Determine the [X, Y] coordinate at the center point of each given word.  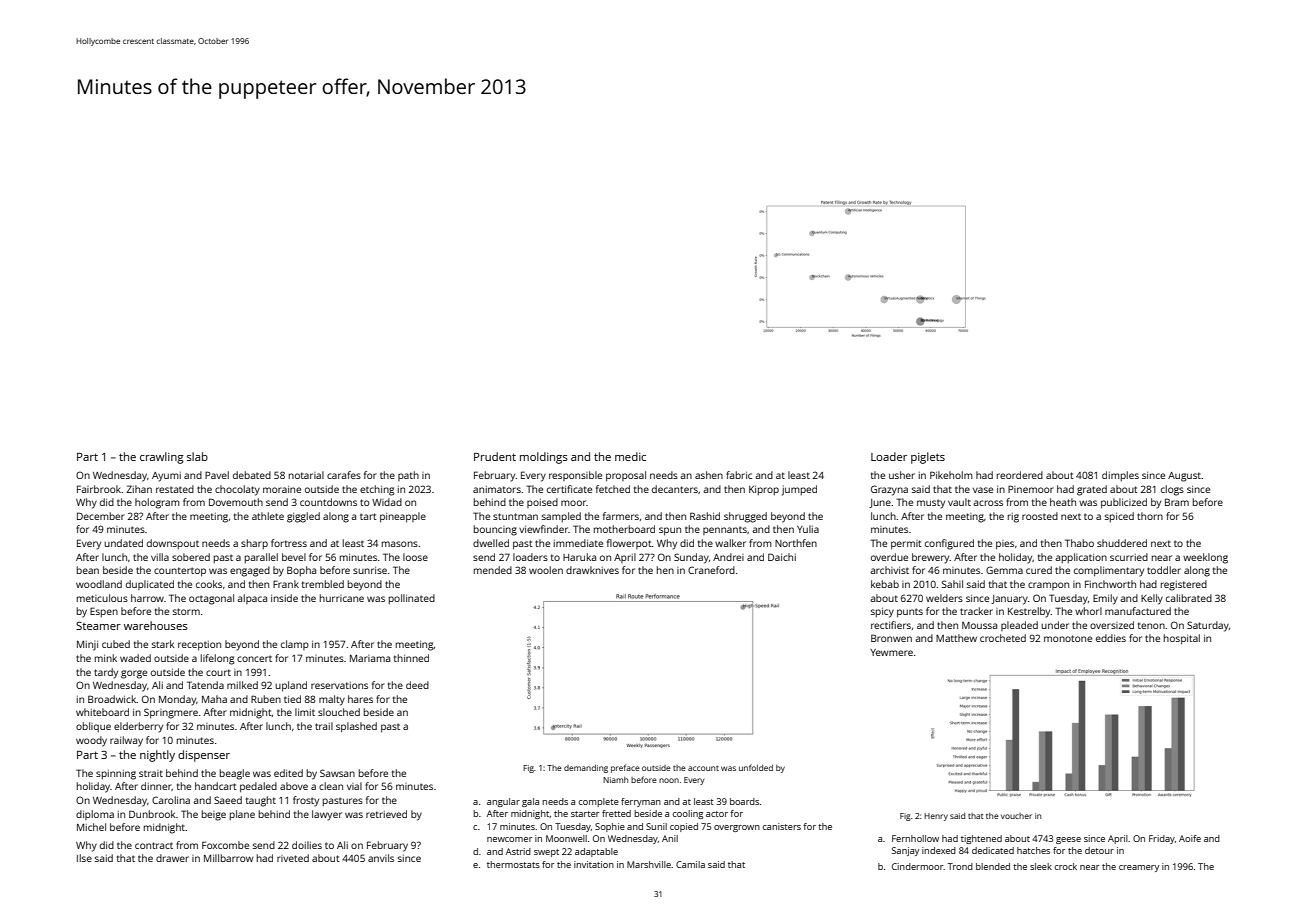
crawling [162, 458]
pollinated [412, 599]
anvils [381, 858]
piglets [928, 458]
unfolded [756, 767]
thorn [1150, 516]
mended [493, 570]
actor [717, 814]
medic [630, 456]
